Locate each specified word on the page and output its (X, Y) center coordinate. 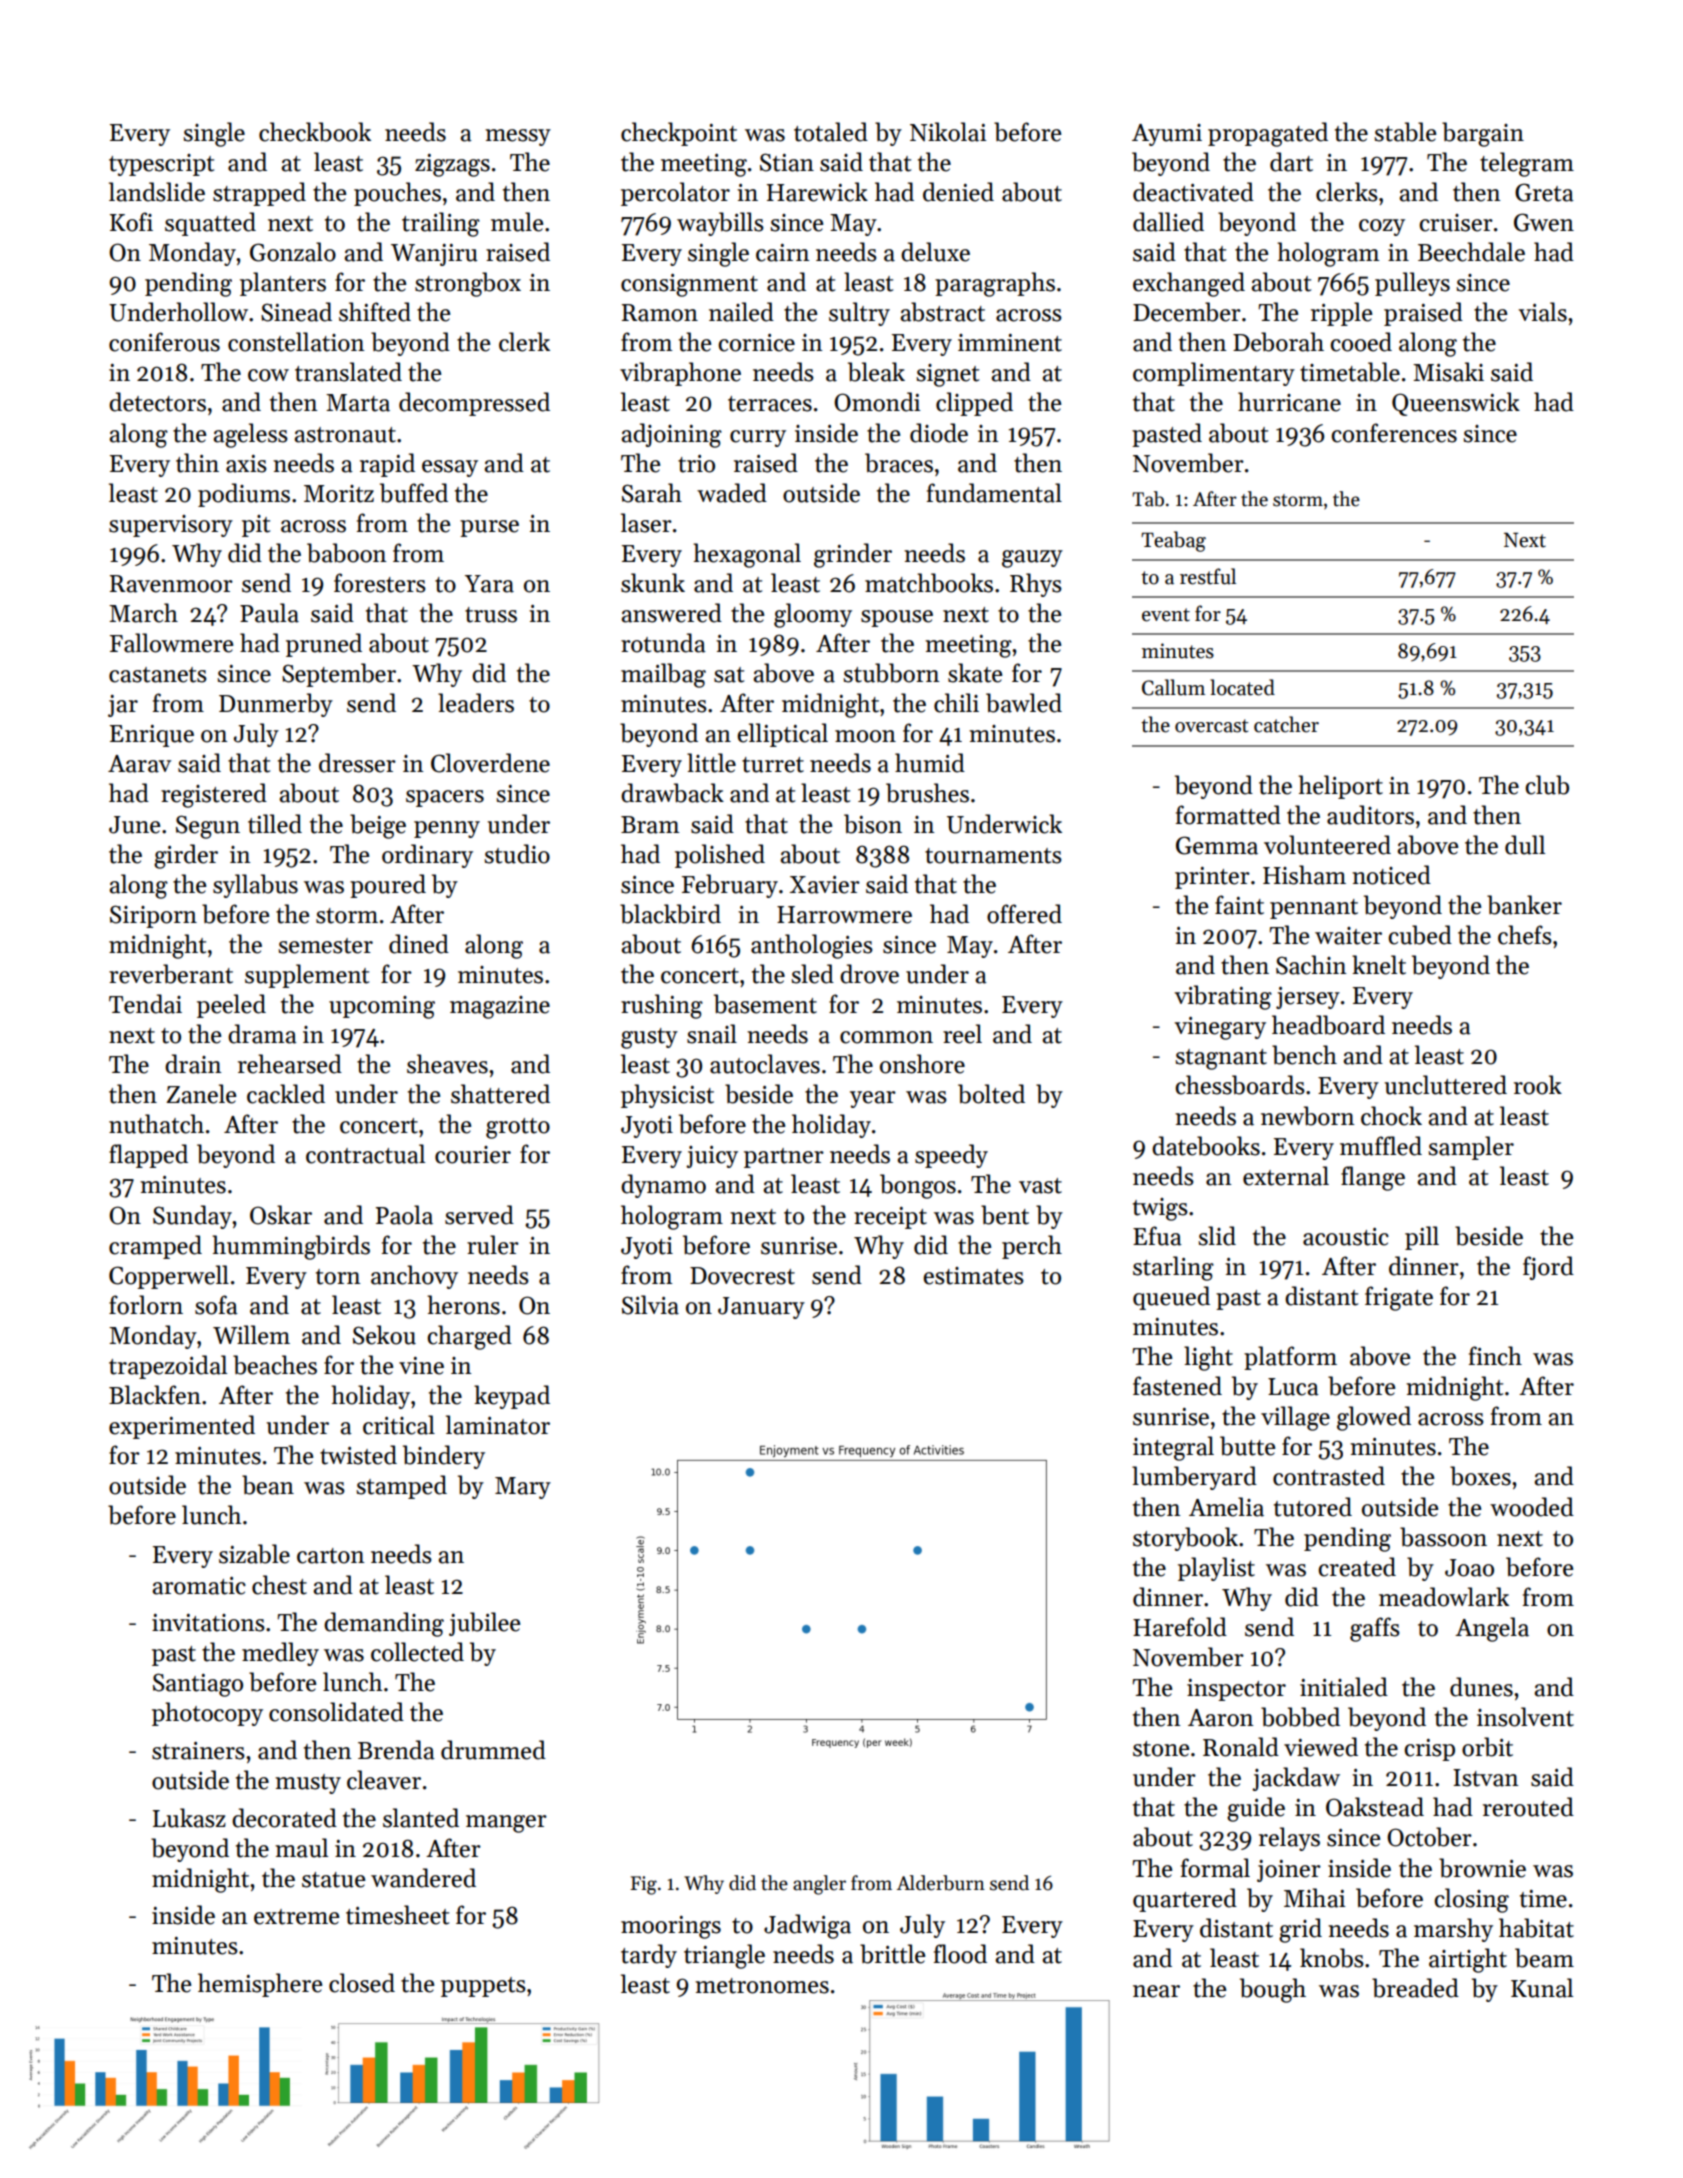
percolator (675, 194)
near (1156, 1991)
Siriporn (153, 916)
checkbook (315, 132)
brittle (892, 1954)
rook (1538, 1085)
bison (873, 824)
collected (417, 1652)
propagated (1268, 134)
